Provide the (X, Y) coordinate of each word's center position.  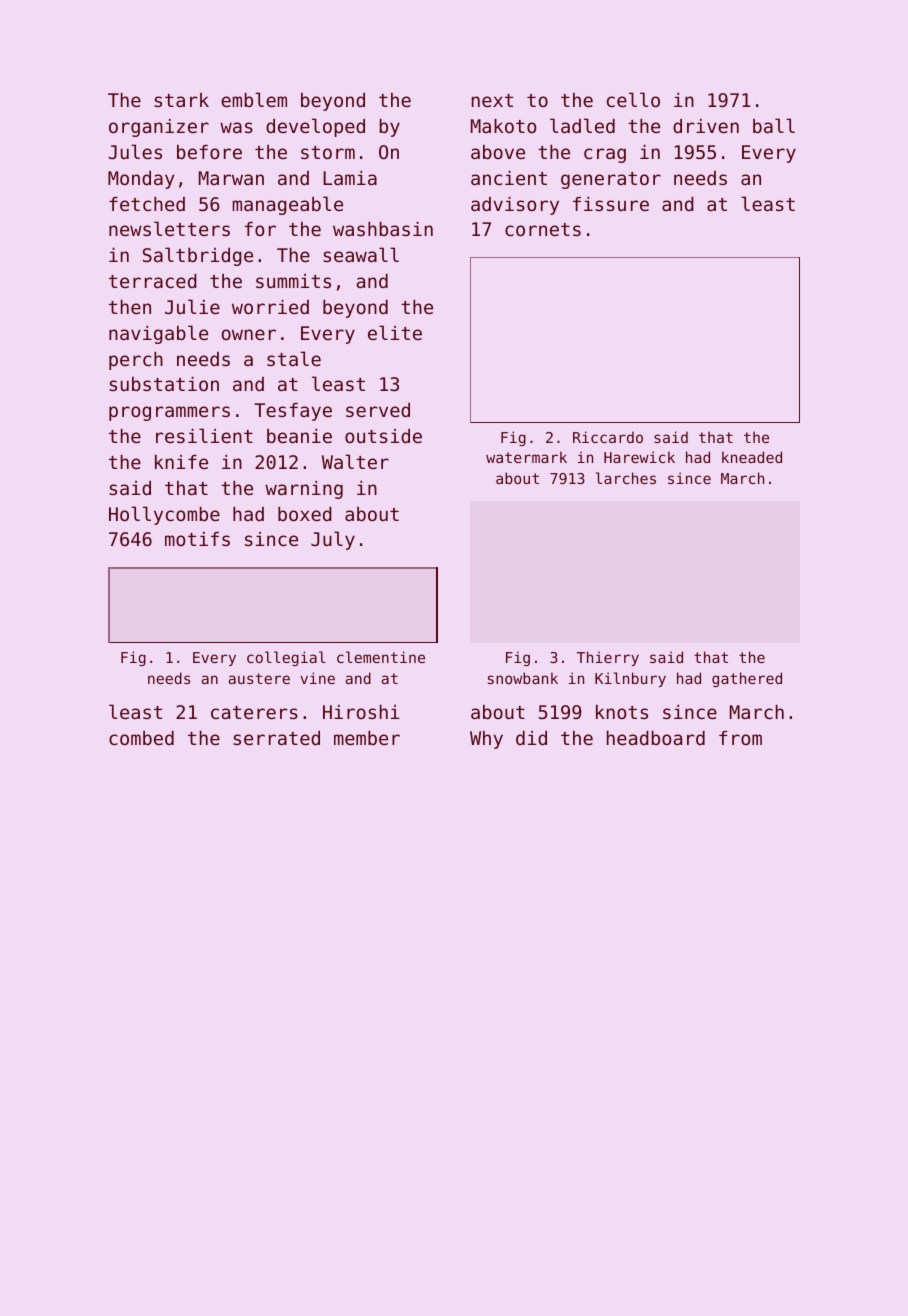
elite (395, 332)
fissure (611, 204)
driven (706, 126)
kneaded (752, 457)
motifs (197, 539)
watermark (526, 457)
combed (141, 738)
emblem (254, 99)
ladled (582, 125)
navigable (158, 334)
